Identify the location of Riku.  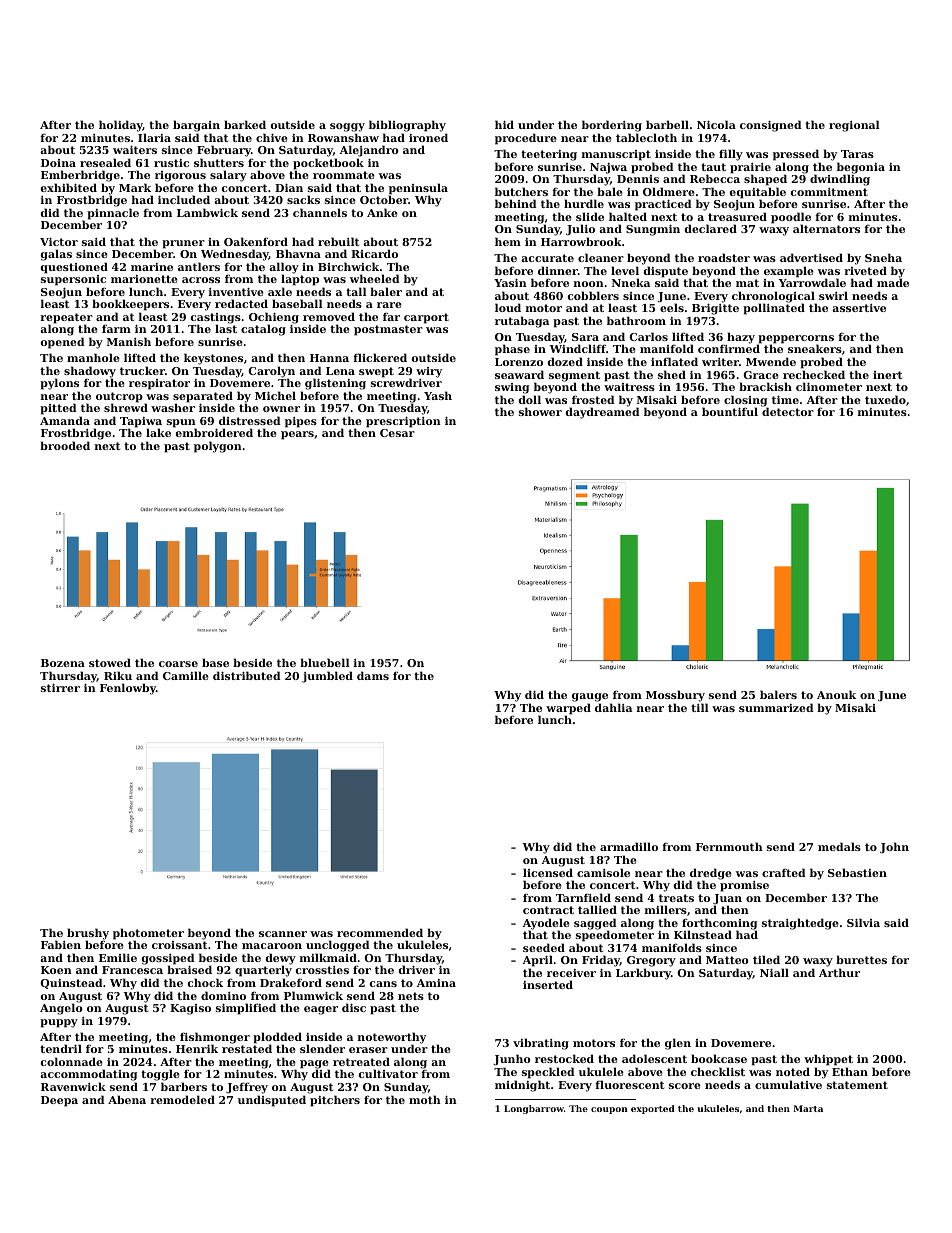
(118, 675).
